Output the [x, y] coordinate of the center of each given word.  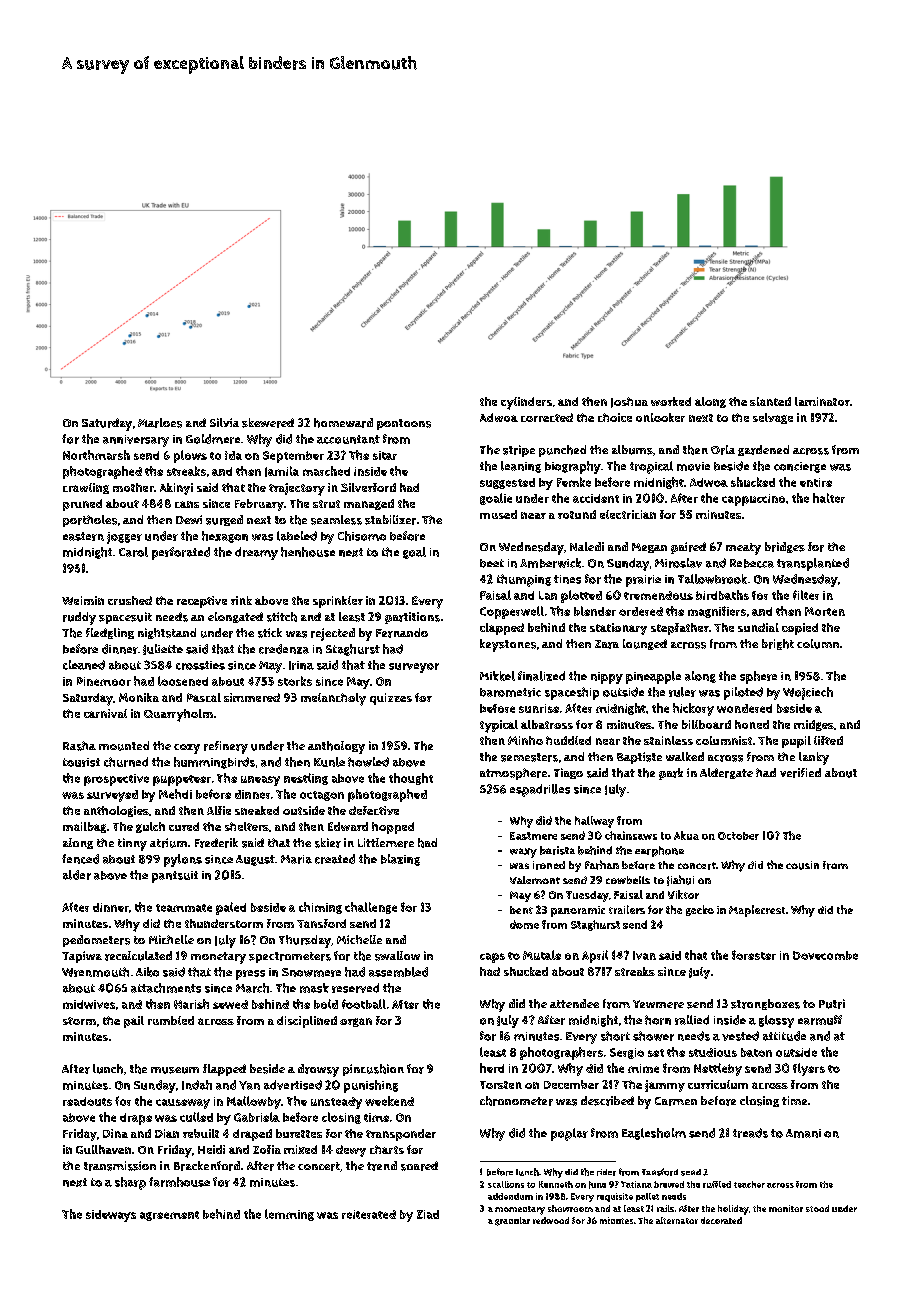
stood [817, 1208]
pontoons [404, 424]
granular [512, 1221]
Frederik [216, 843]
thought [411, 779]
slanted [770, 401]
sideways [111, 1216]
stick [270, 633]
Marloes [160, 423]
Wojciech [808, 693]
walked [685, 756]
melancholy [333, 699]
